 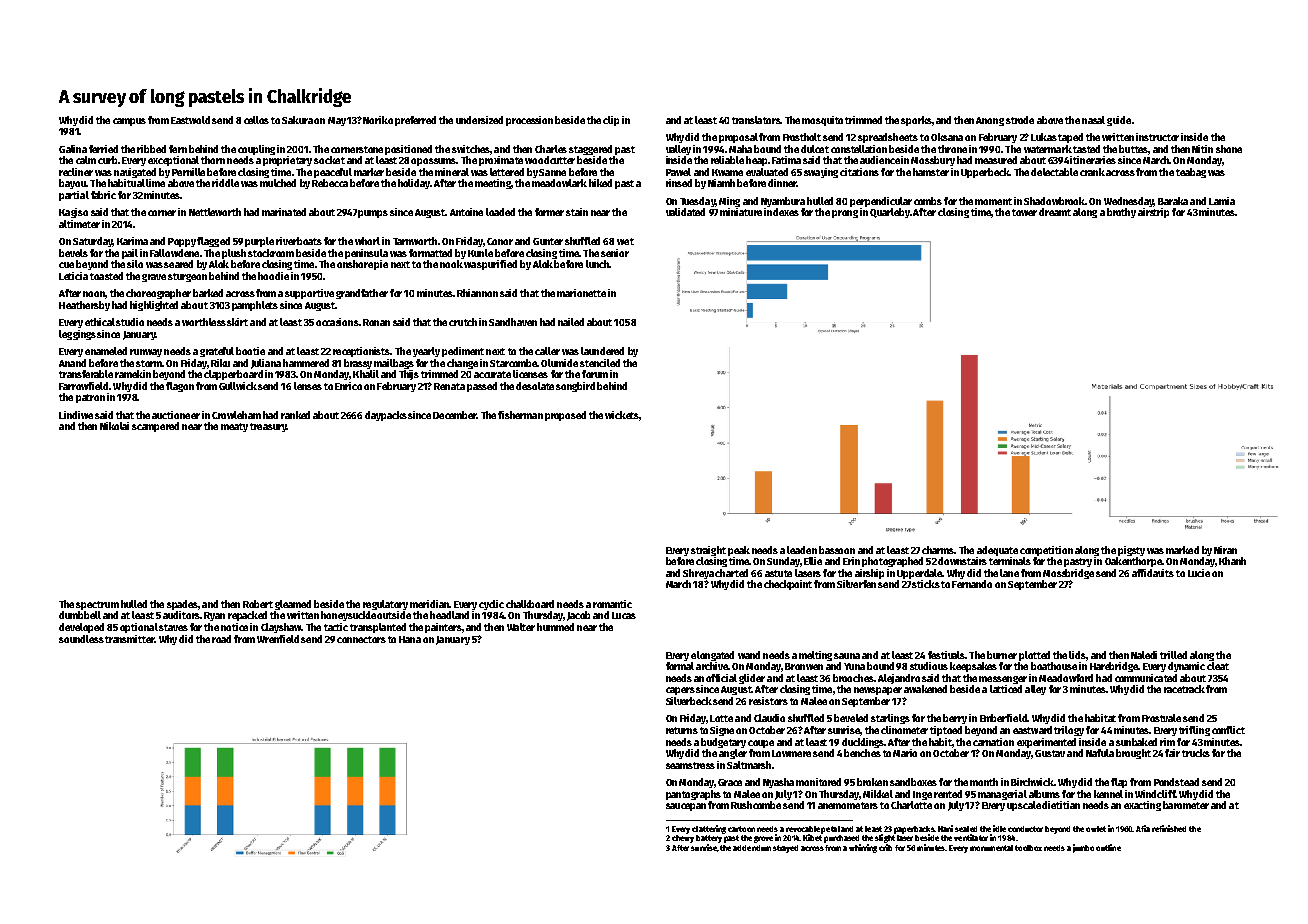 What do you see at coordinates (221, 639) in the screenshot?
I see `road` at bounding box center [221, 639].
